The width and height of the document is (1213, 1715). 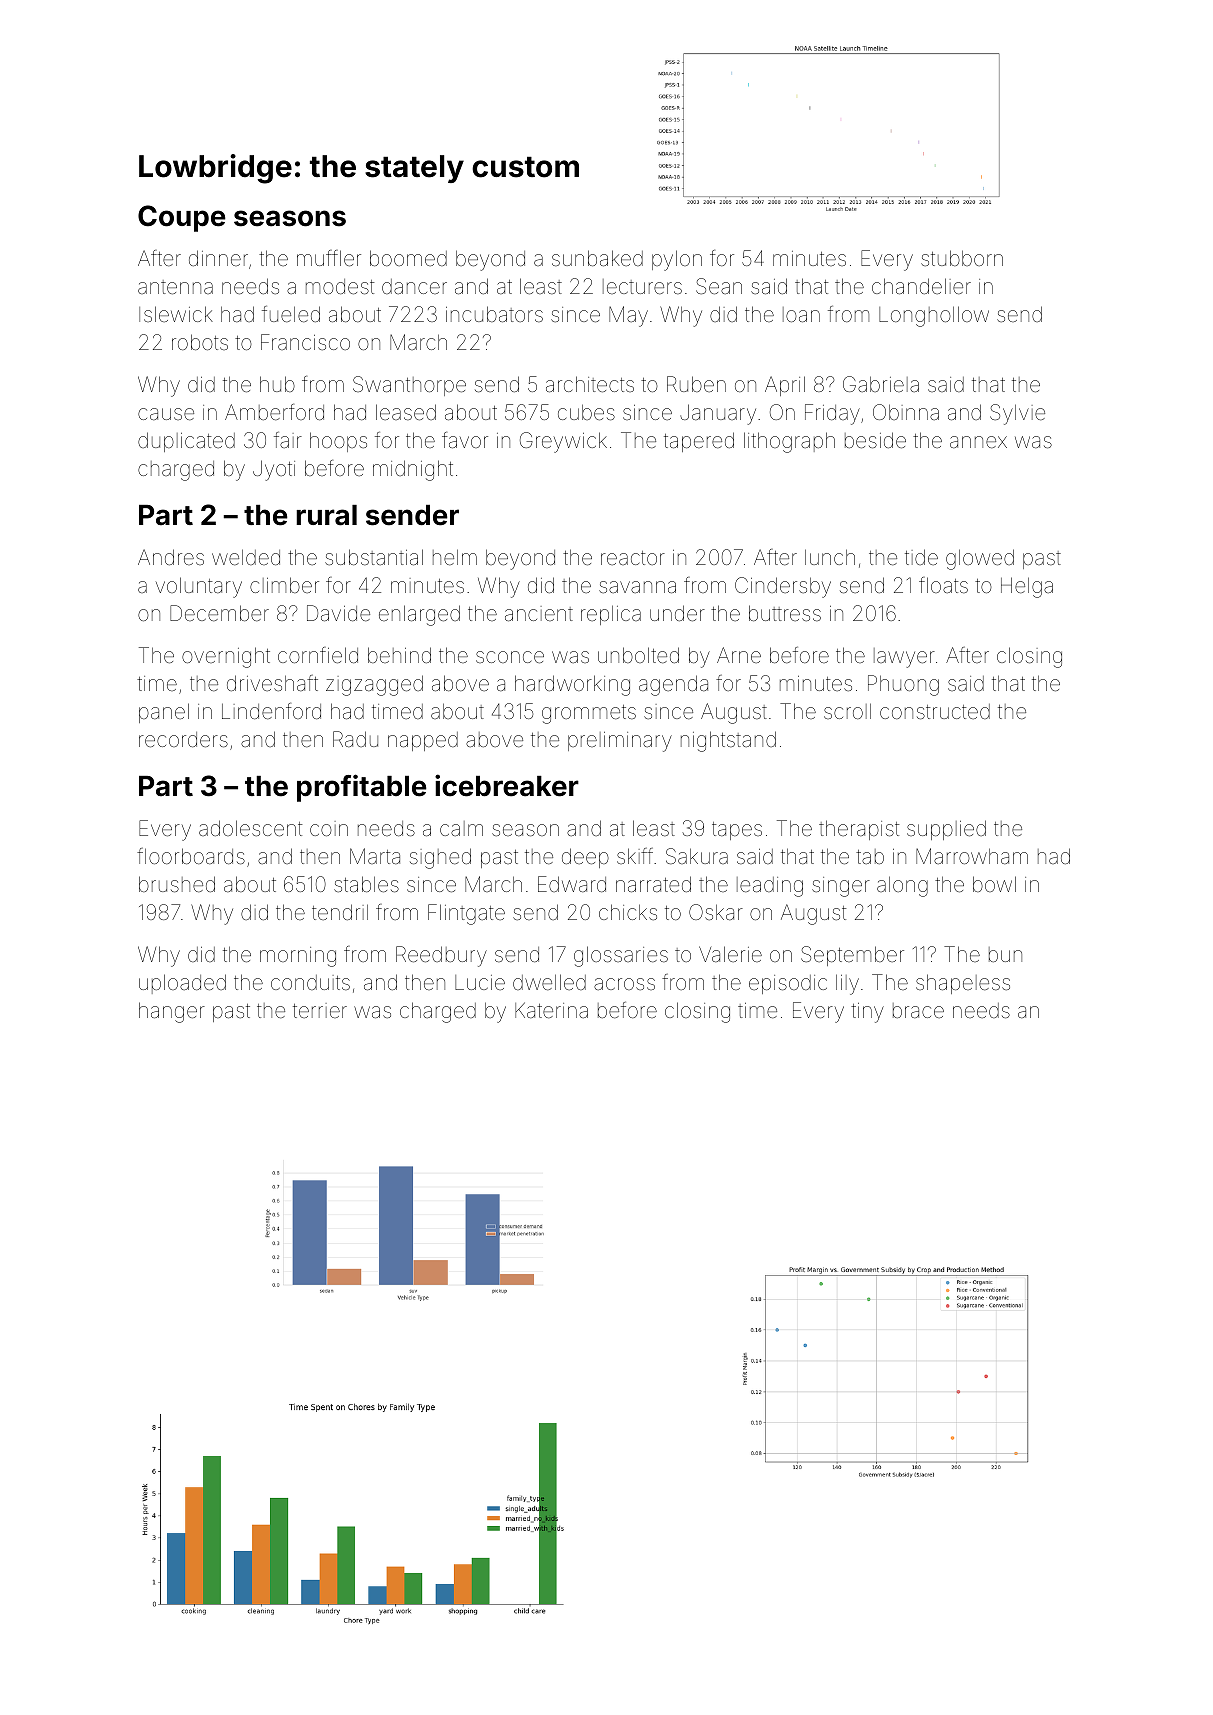 I want to click on Andres, so click(x=171, y=557).
